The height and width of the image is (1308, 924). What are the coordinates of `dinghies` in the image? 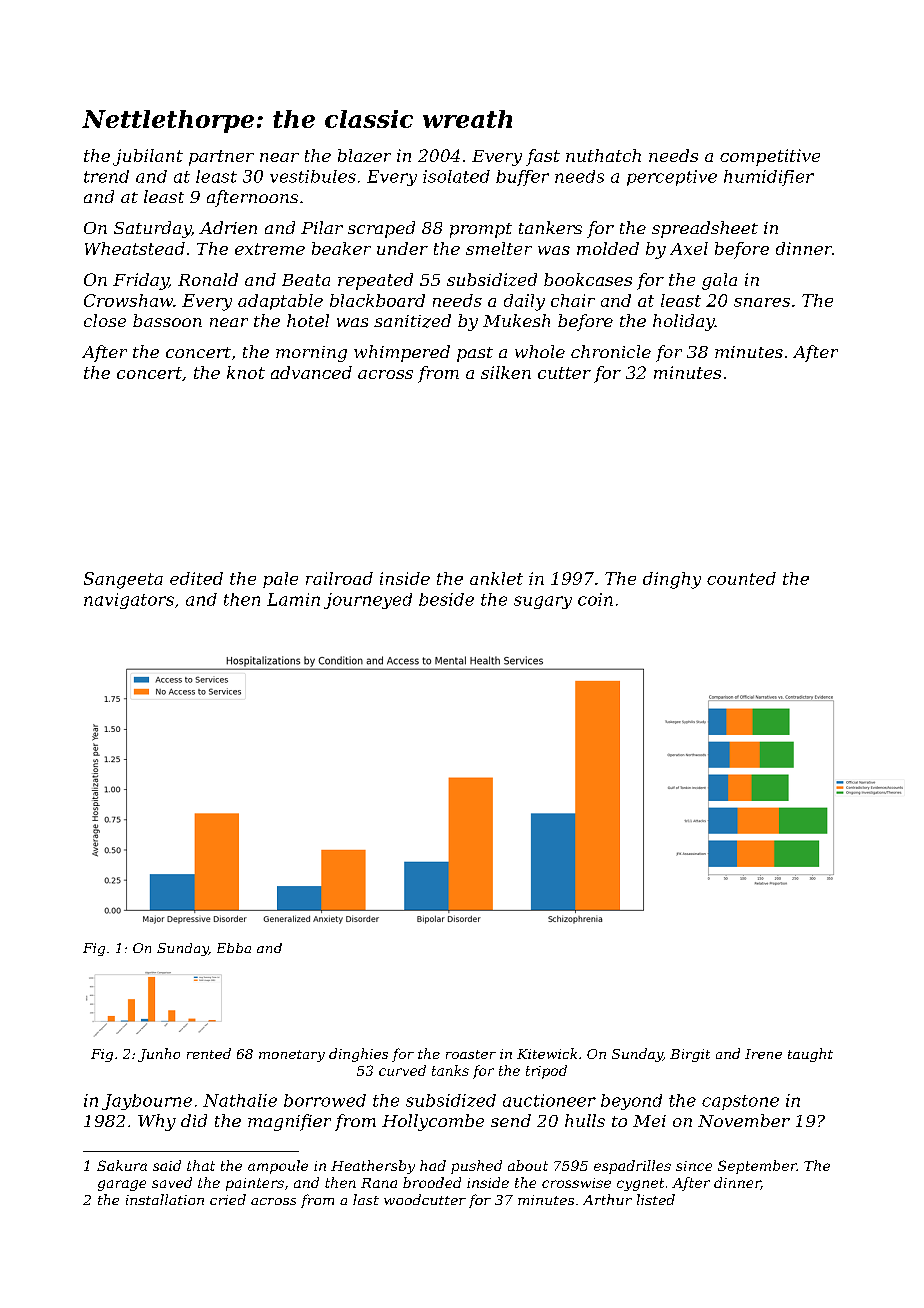 It's located at (358, 1055).
